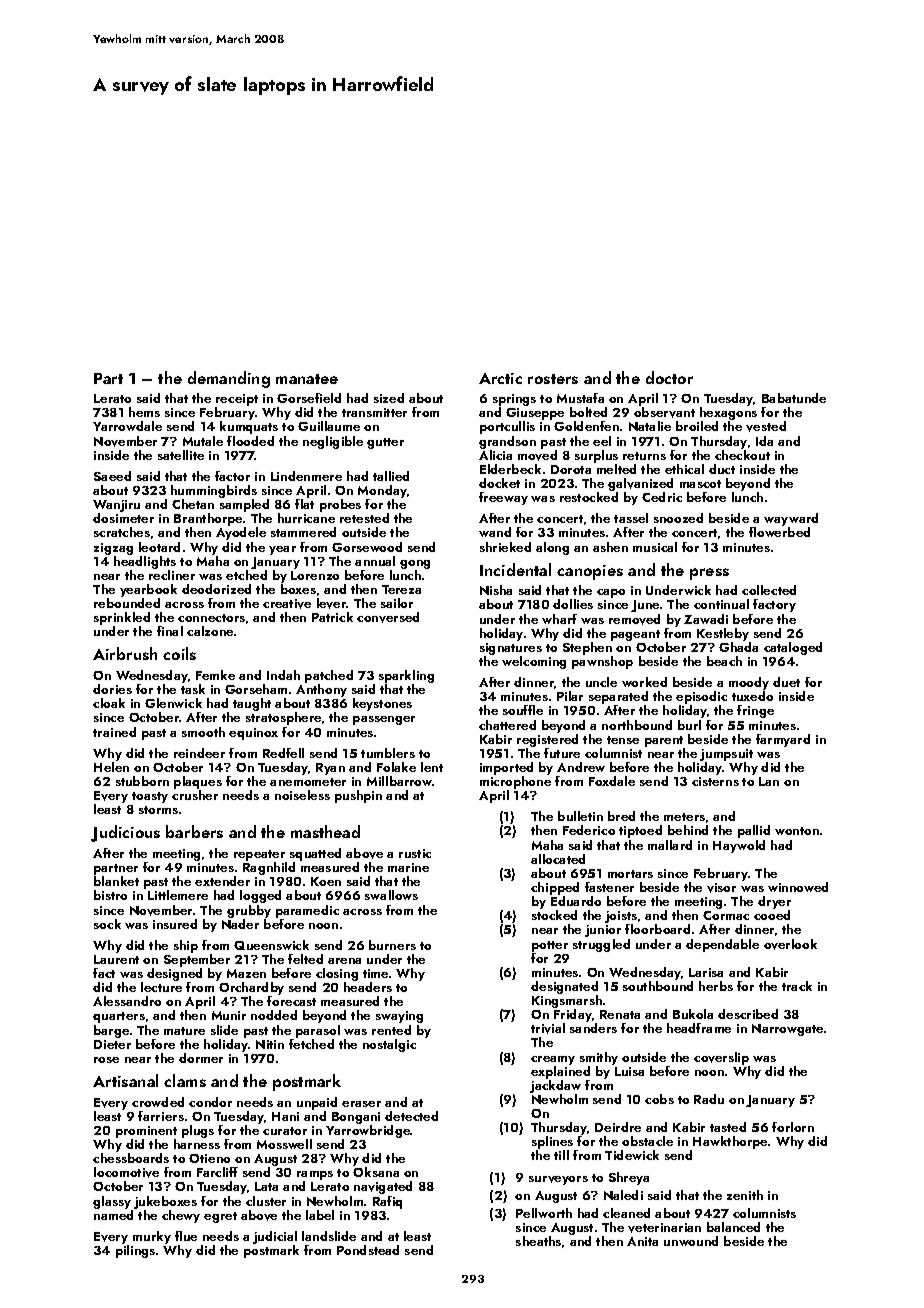 This image has width=924, height=1308. What do you see at coordinates (415, 564) in the image?
I see `gong` at bounding box center [415, 564].
